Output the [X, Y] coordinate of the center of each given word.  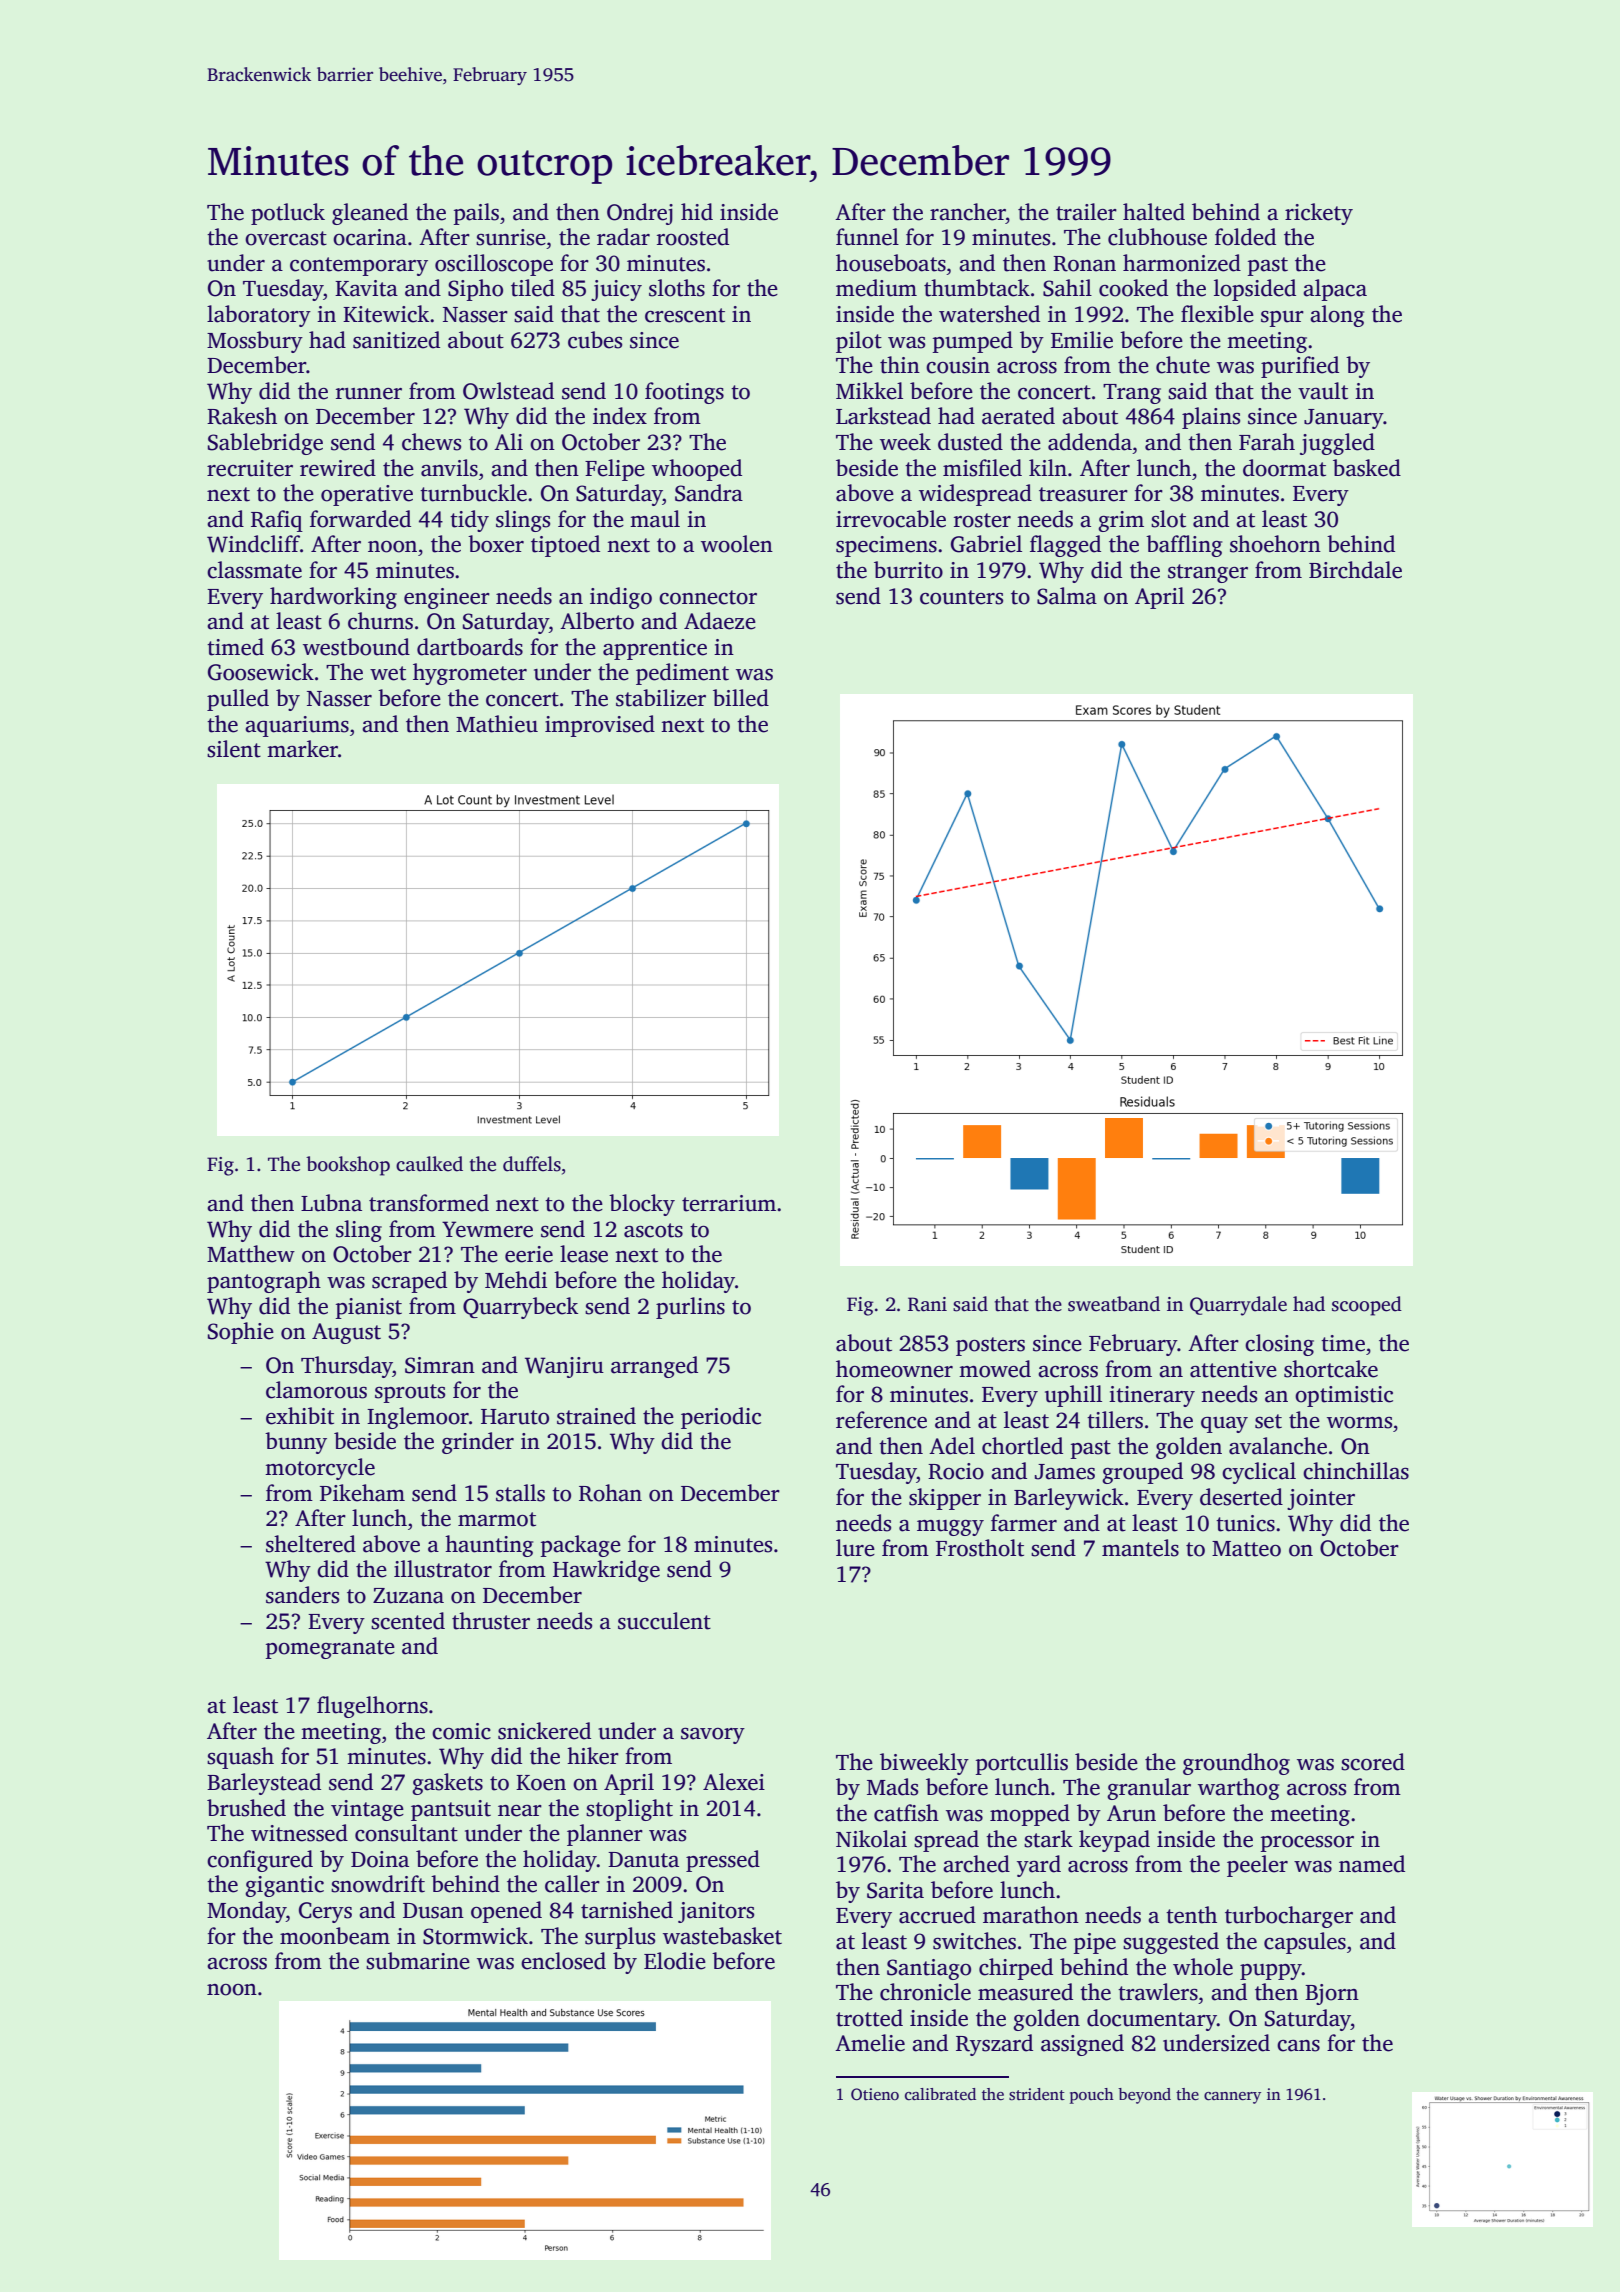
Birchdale [1355, 570]
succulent [664, 1621]
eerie [529, 1254]
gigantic [284, 1886]
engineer [447, 598]
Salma [1067, 596]
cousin [958, 365]
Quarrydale [1238, 1306]
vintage [367, 1810]
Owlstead [508, 391]
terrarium [729, 1203]
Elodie [675, 1961]
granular [1149, 1789]
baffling [1184, 546]
